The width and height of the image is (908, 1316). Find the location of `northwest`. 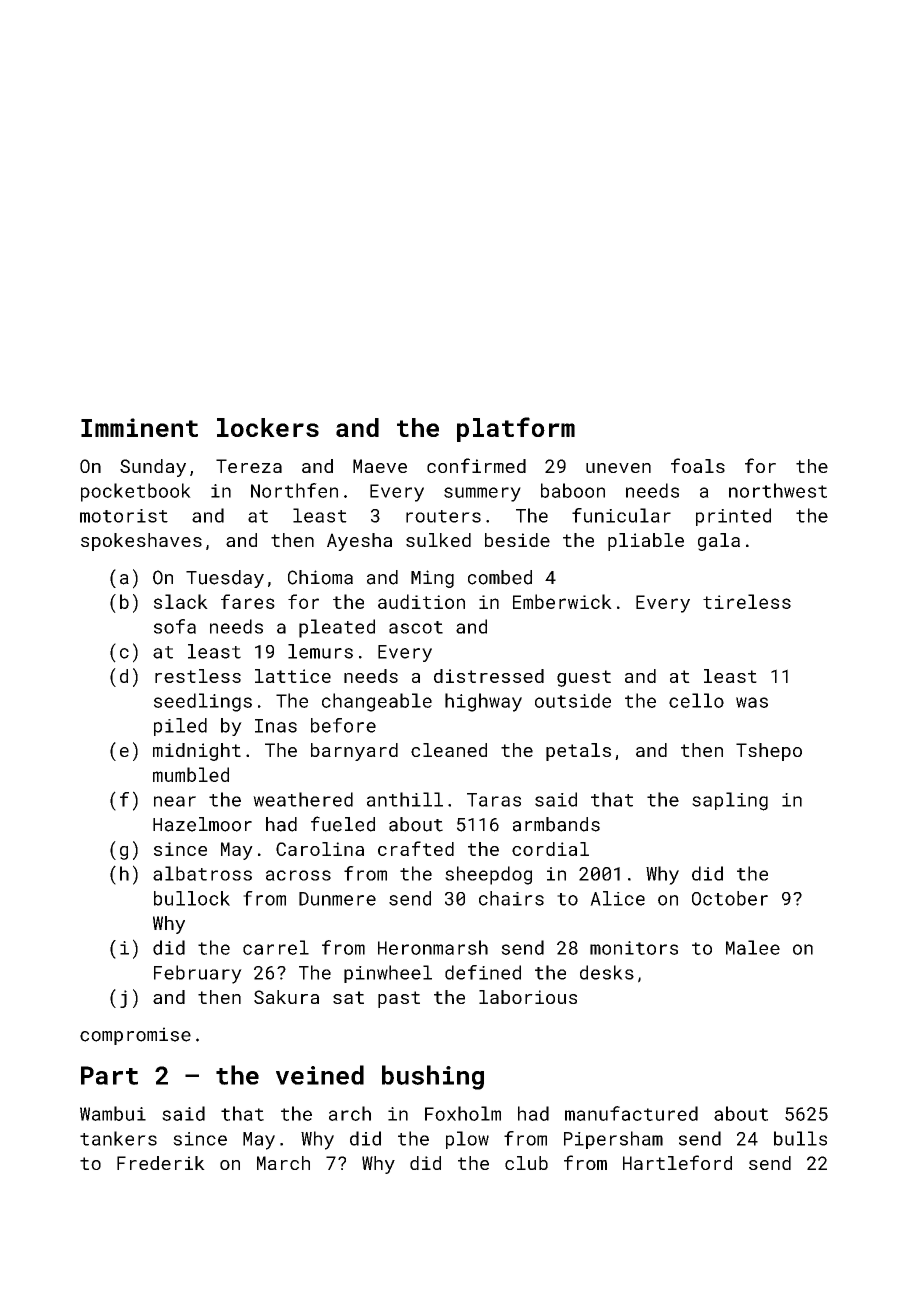

northwest is located at coordinates (778, 490).
